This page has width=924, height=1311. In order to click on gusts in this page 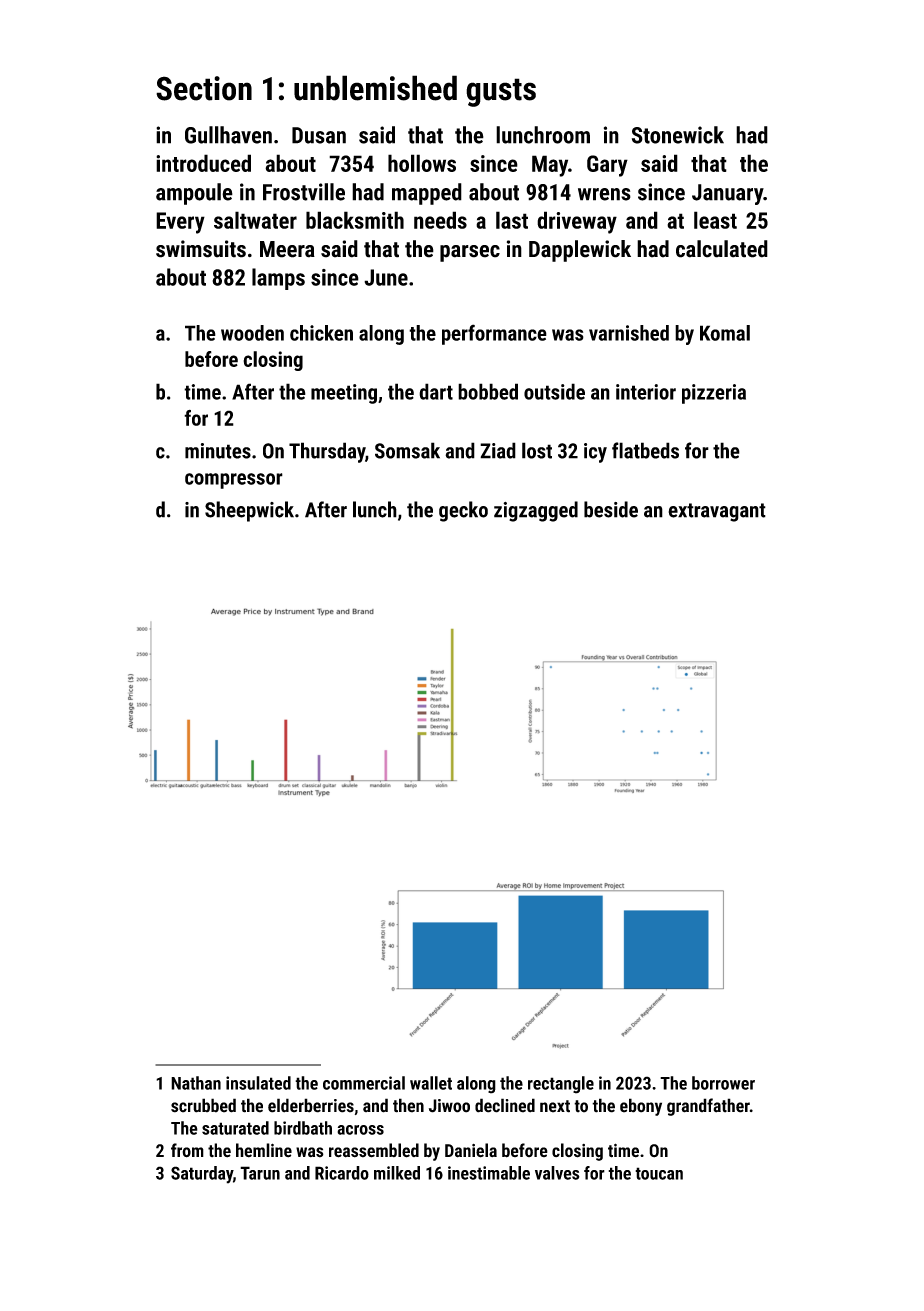, I will do `click(501, 92)`.
